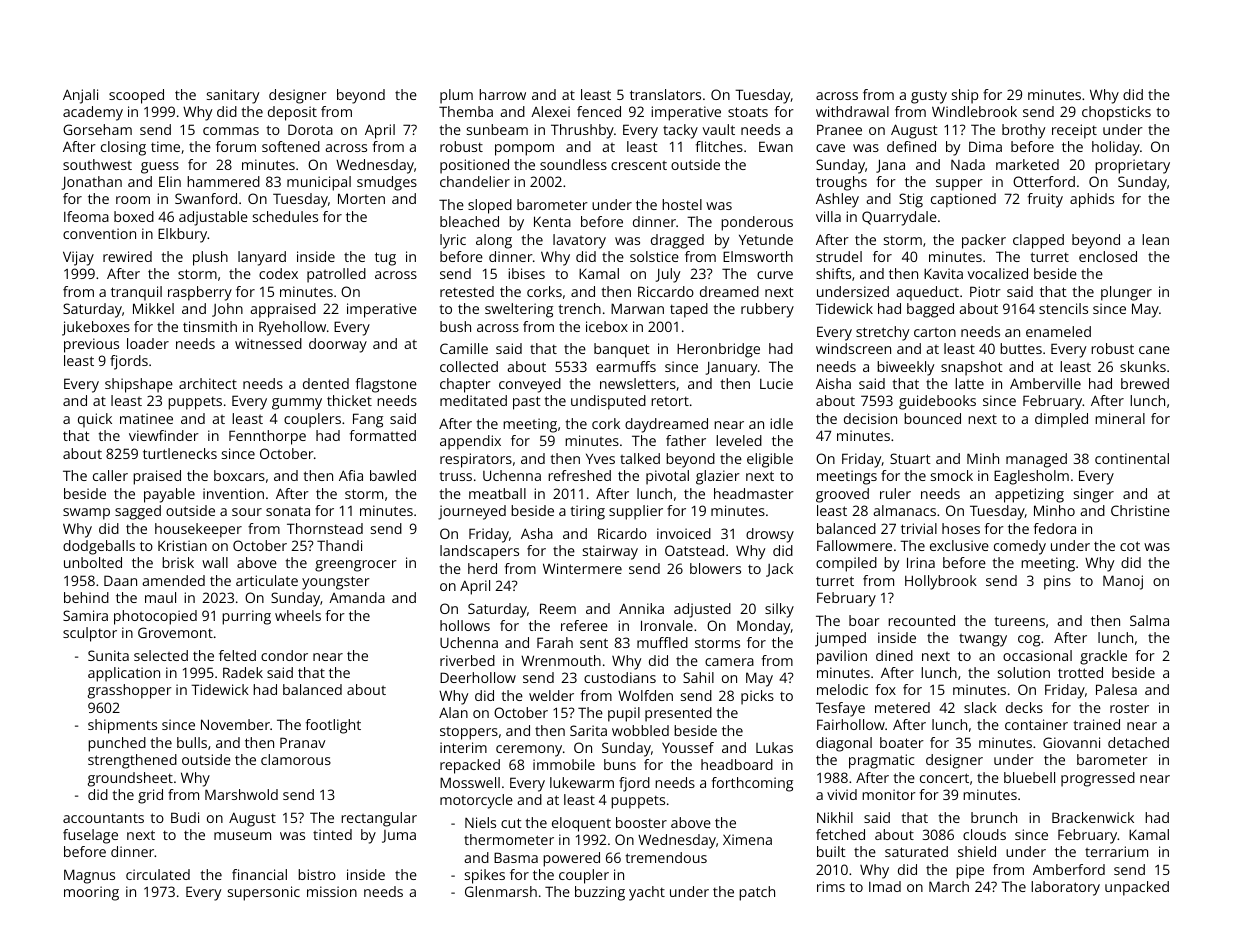 Image resolution: width=1233 pixels, height=952 pixels. Describe the element at coordinates (641, 822) in the page. I see `booster` at that location.
